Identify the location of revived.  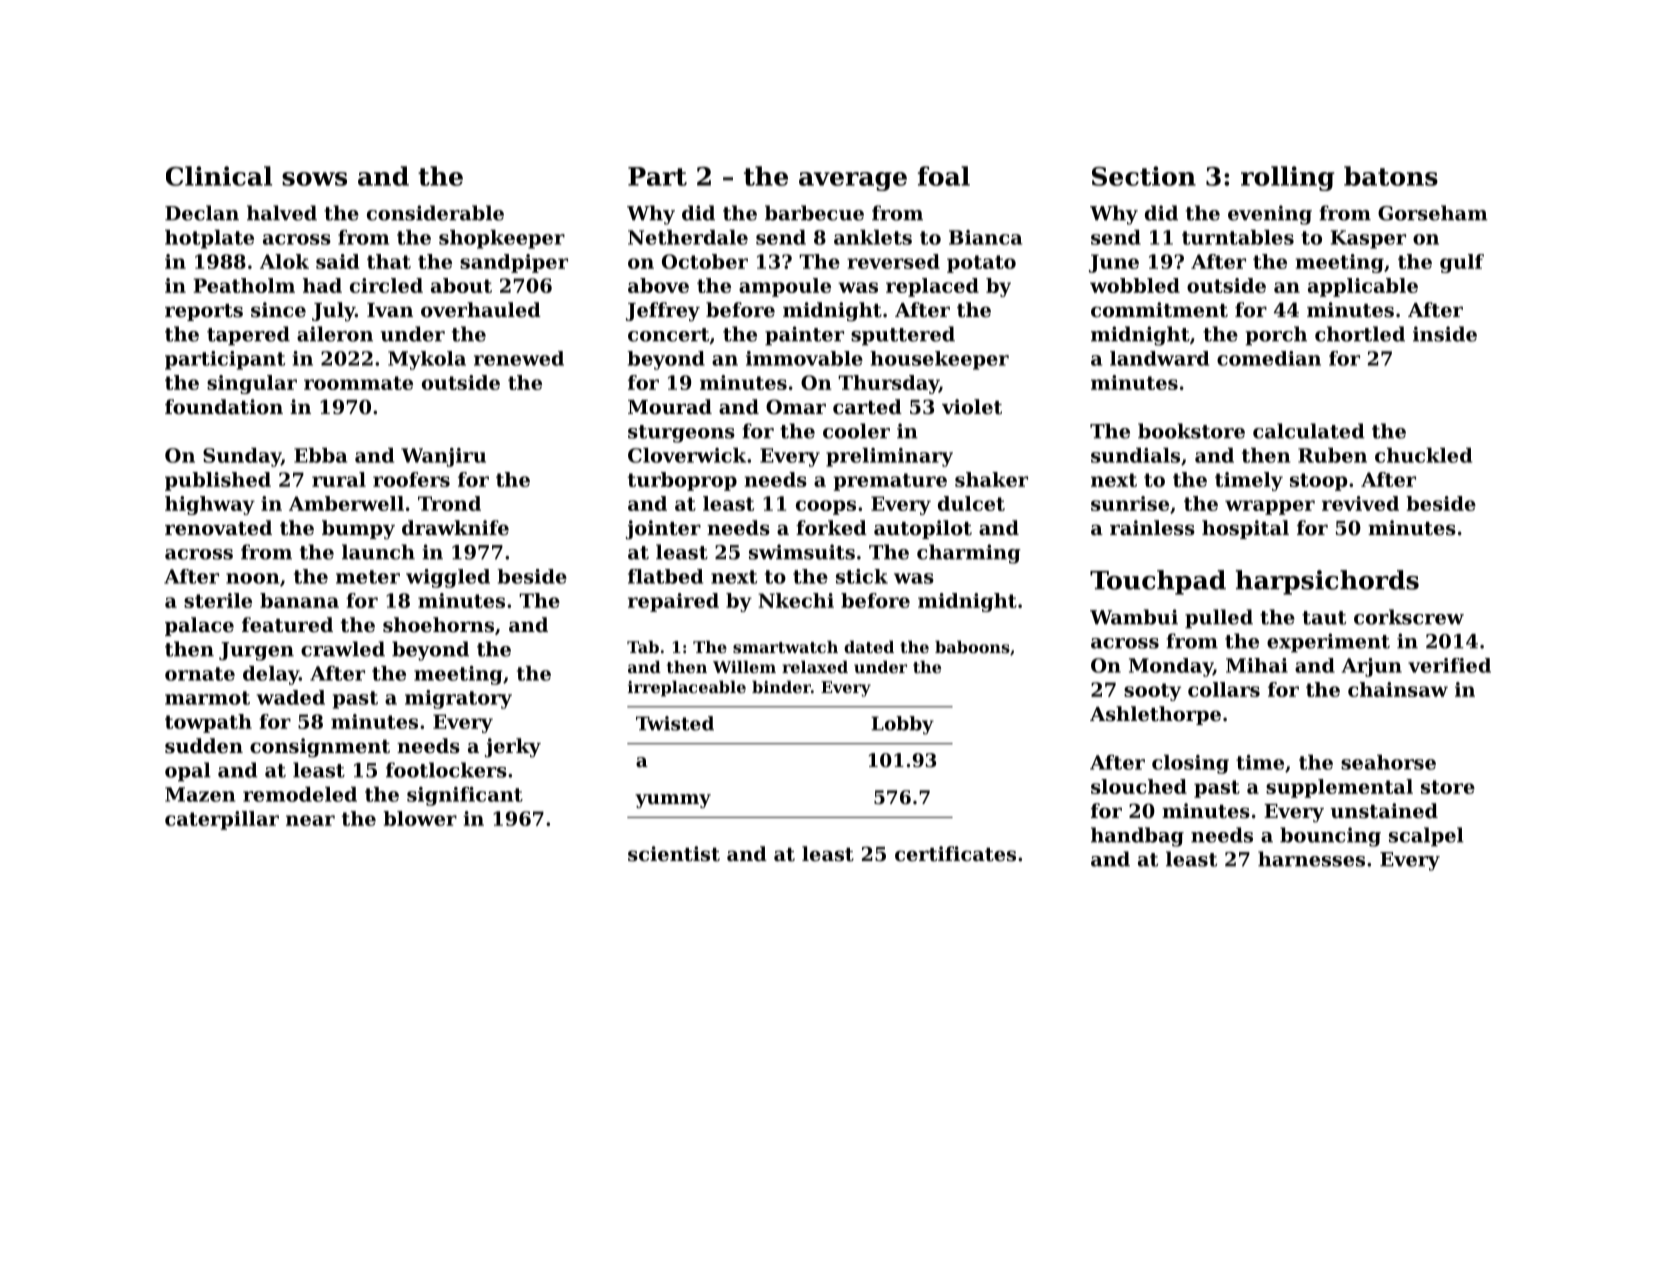
(1360, 503).
